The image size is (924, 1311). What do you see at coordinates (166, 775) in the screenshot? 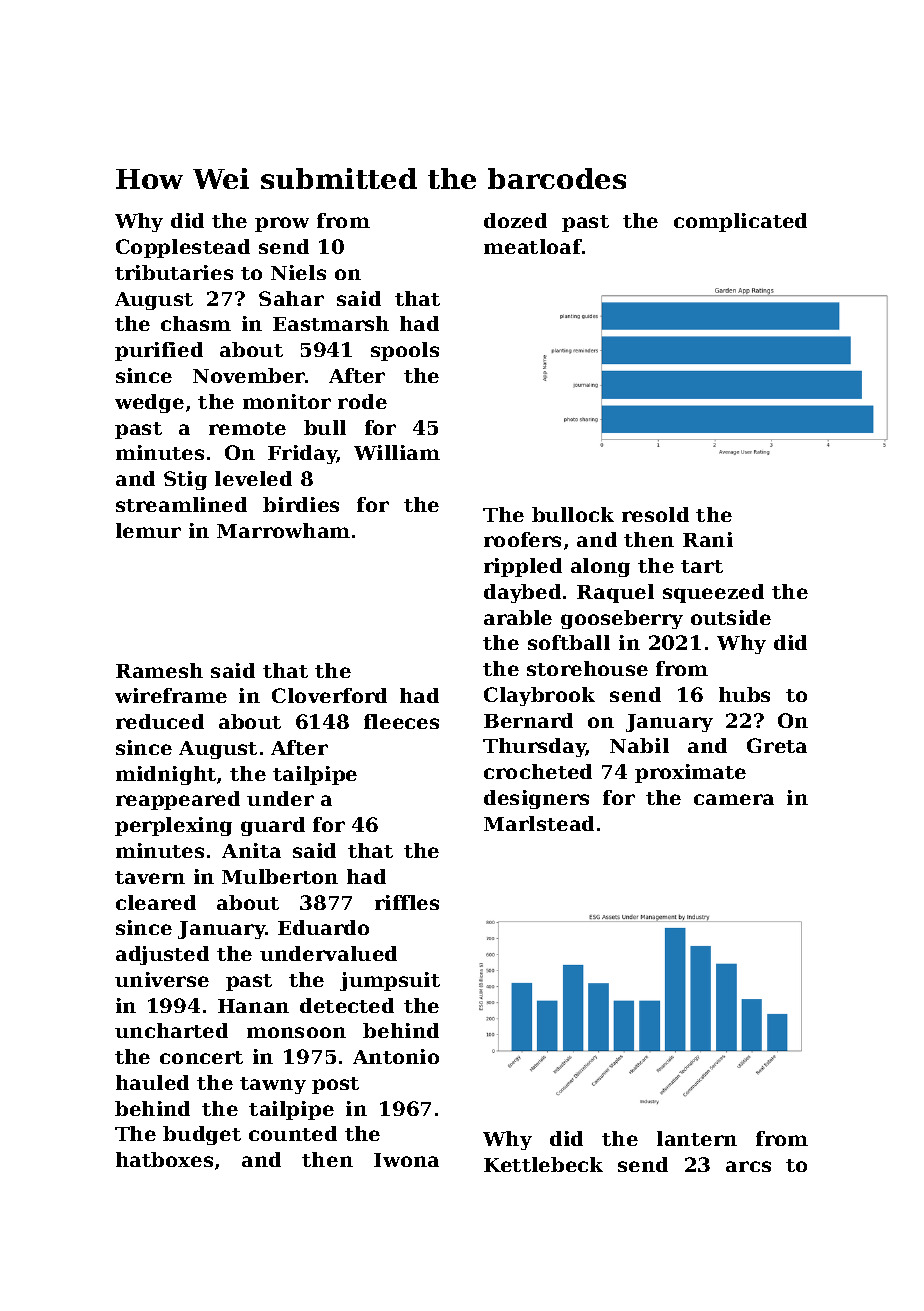
I see `midnight` at bounding box center [166, 775].
